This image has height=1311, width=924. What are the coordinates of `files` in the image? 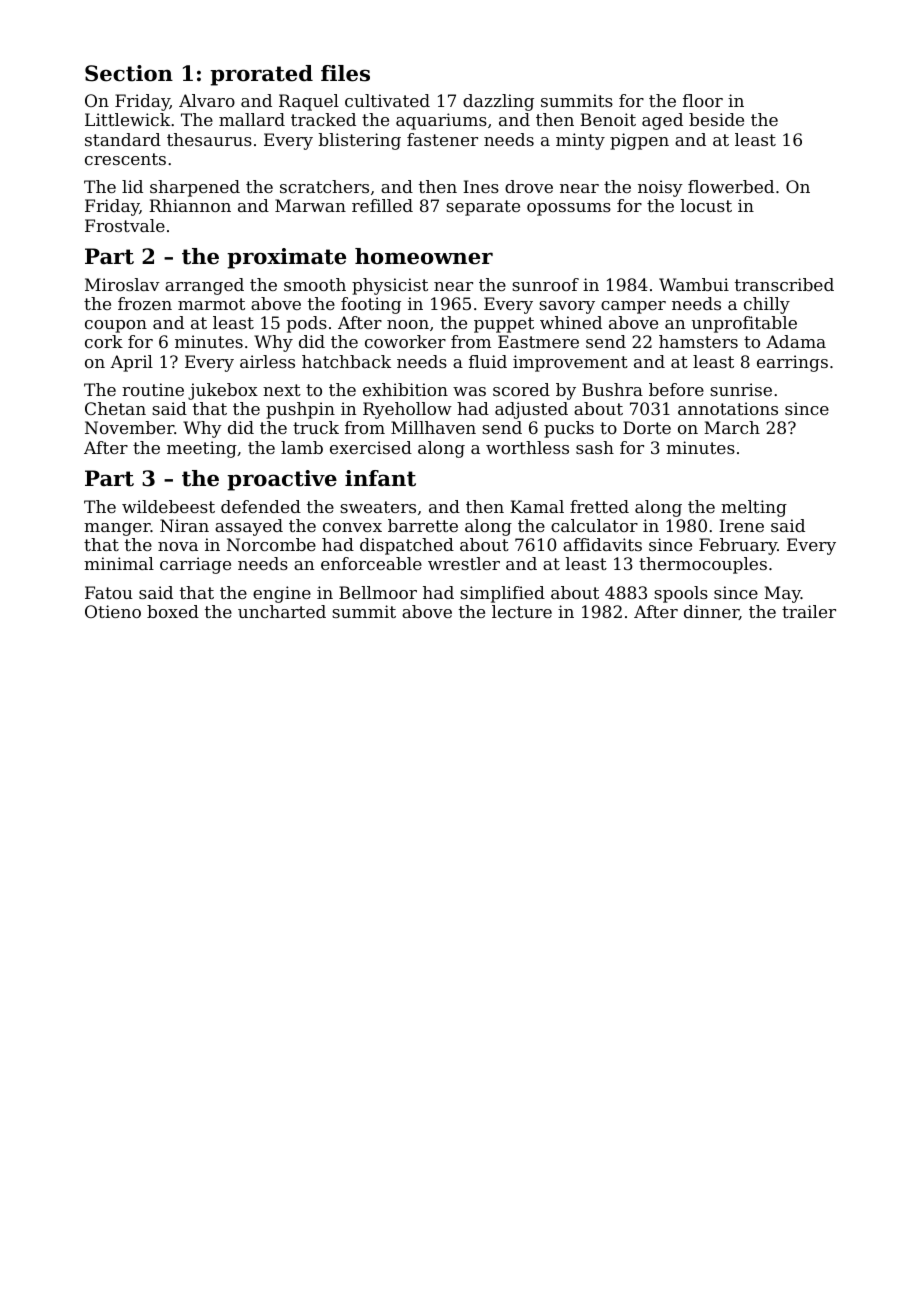 It's located at (345, 73).
